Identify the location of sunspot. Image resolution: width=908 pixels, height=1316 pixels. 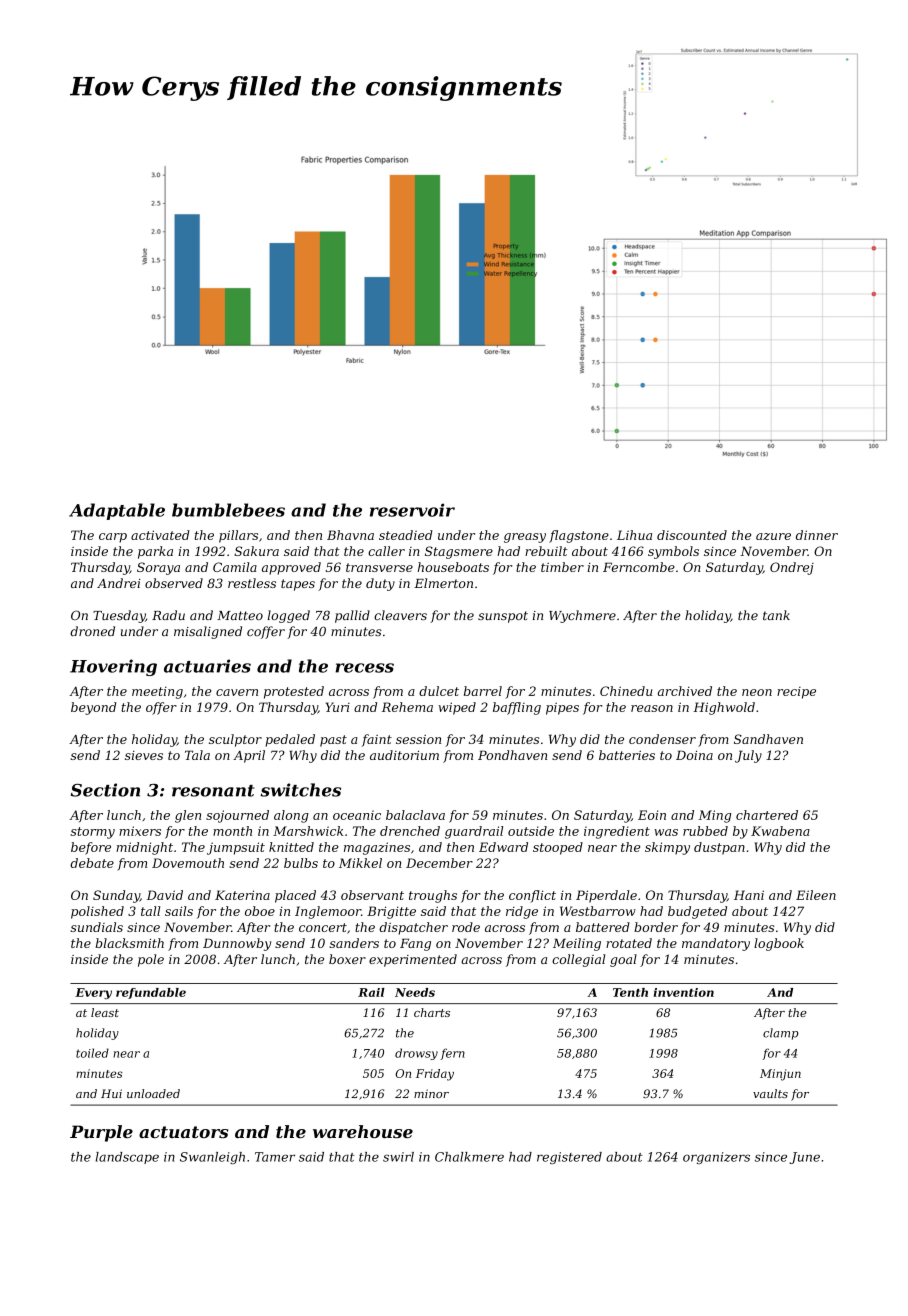
(503, 617).
